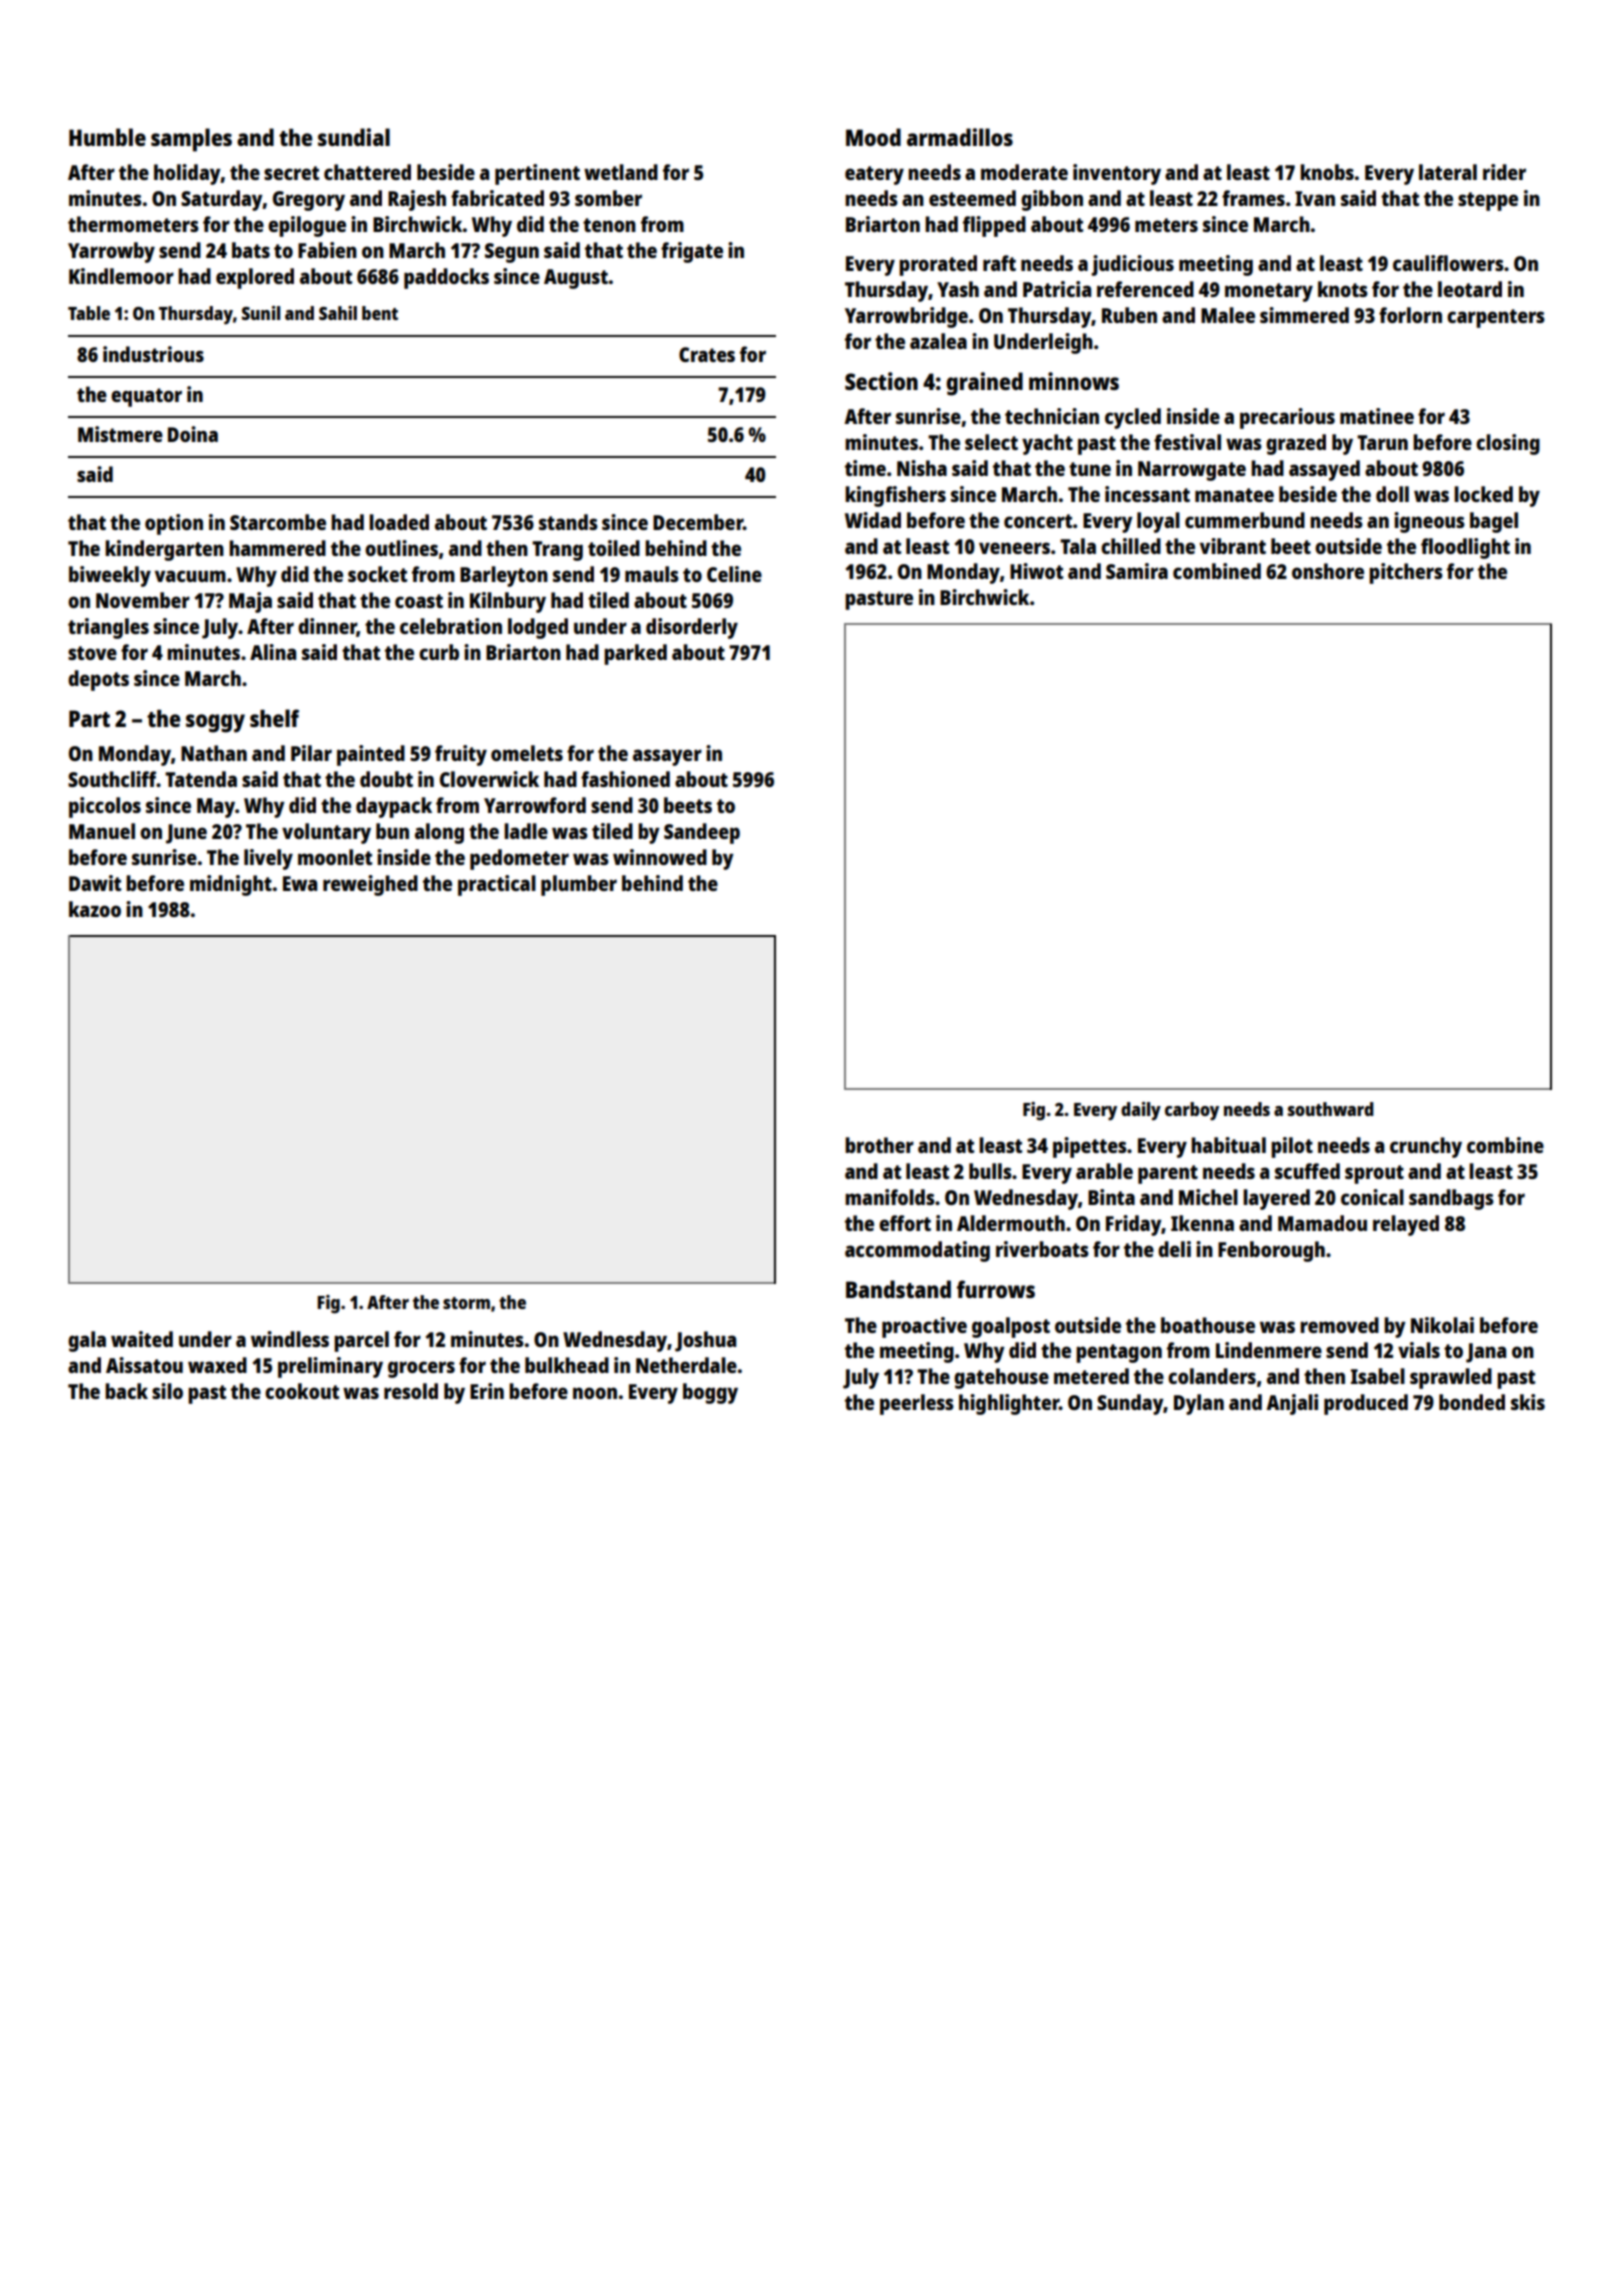 Image resolution: width=1620 pixels, height=2292 pixels. I want to click on loaded, so click(399, 522).
